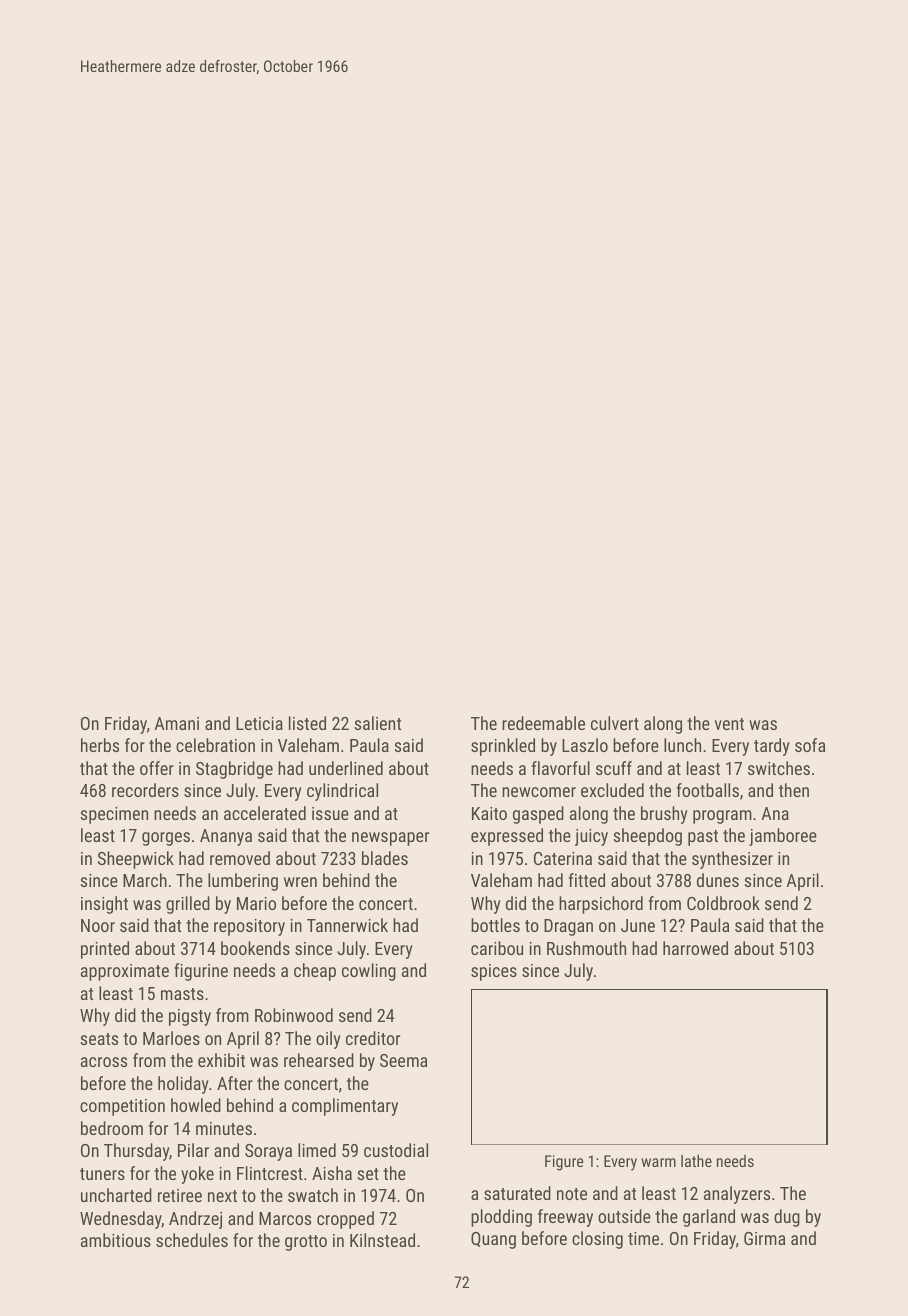  What do you see at coordinates (568, 927) in the page?
I see `Dragan` at bounding box center [568, 927].
